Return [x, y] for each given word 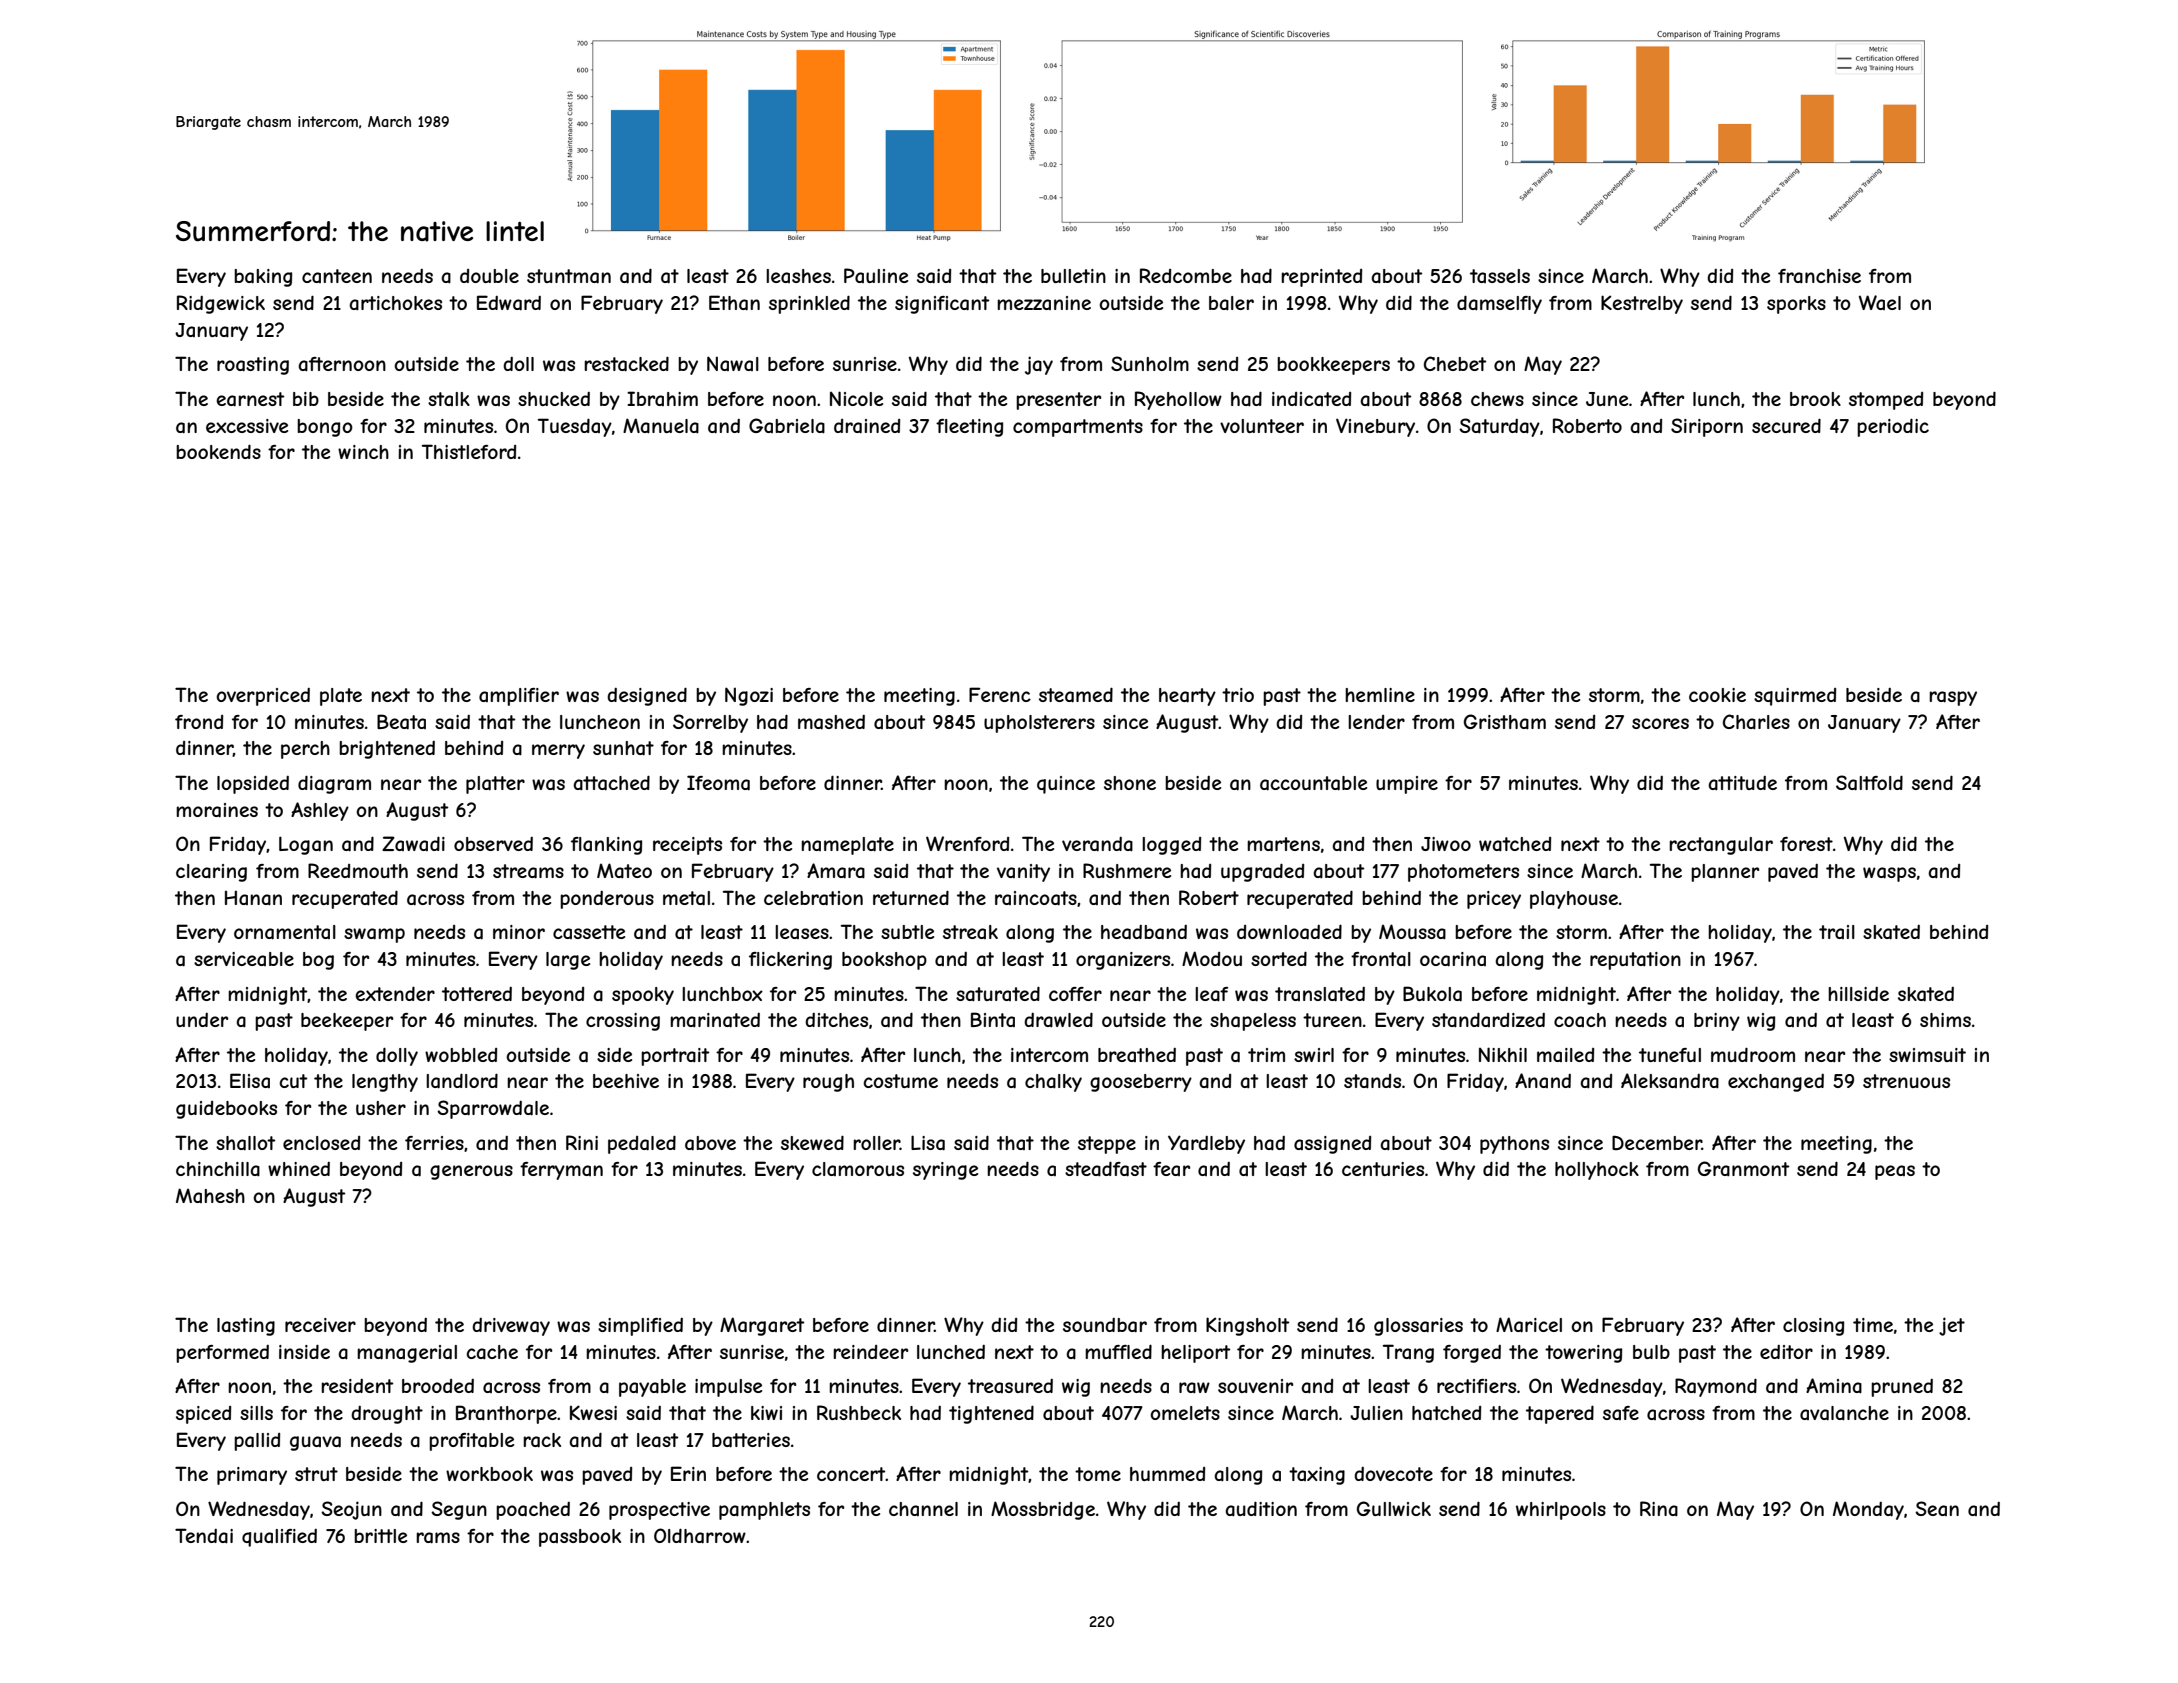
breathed [1137, 1055]
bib [306, 399]
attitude [1742, 783]
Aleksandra [1670, 1081]
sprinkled [809, 304]
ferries [434, 1143]
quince [1066, 785]
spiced [203, 1415]
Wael [1880, 302]
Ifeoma [718, 783]
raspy [1953, 698]
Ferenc [1000, 694]
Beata [401, 722]
